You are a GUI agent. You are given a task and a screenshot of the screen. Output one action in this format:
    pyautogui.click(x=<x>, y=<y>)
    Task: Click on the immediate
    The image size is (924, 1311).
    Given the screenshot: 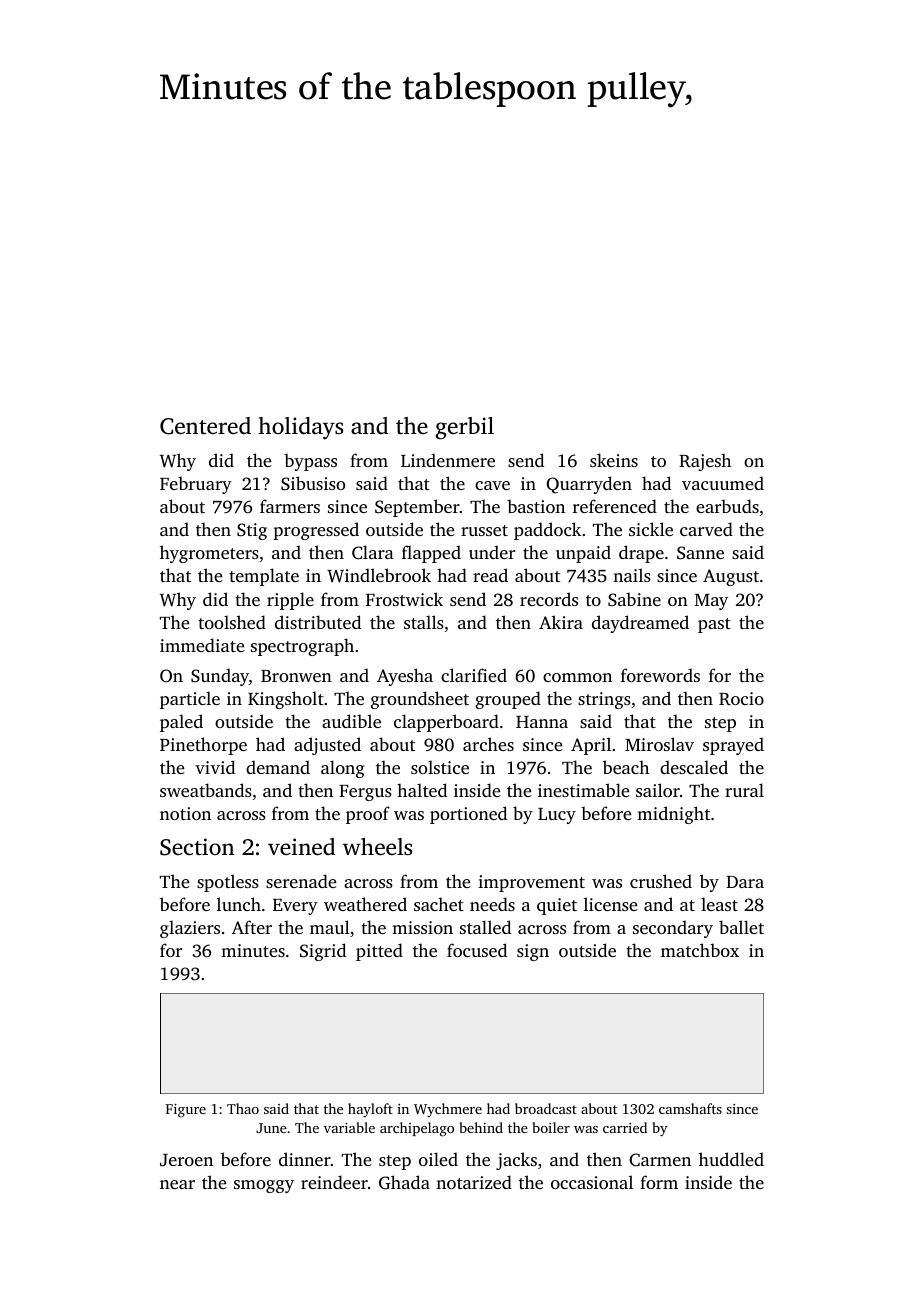 What is the action you would take?
    pyautogui.click(x=202, y=645)
